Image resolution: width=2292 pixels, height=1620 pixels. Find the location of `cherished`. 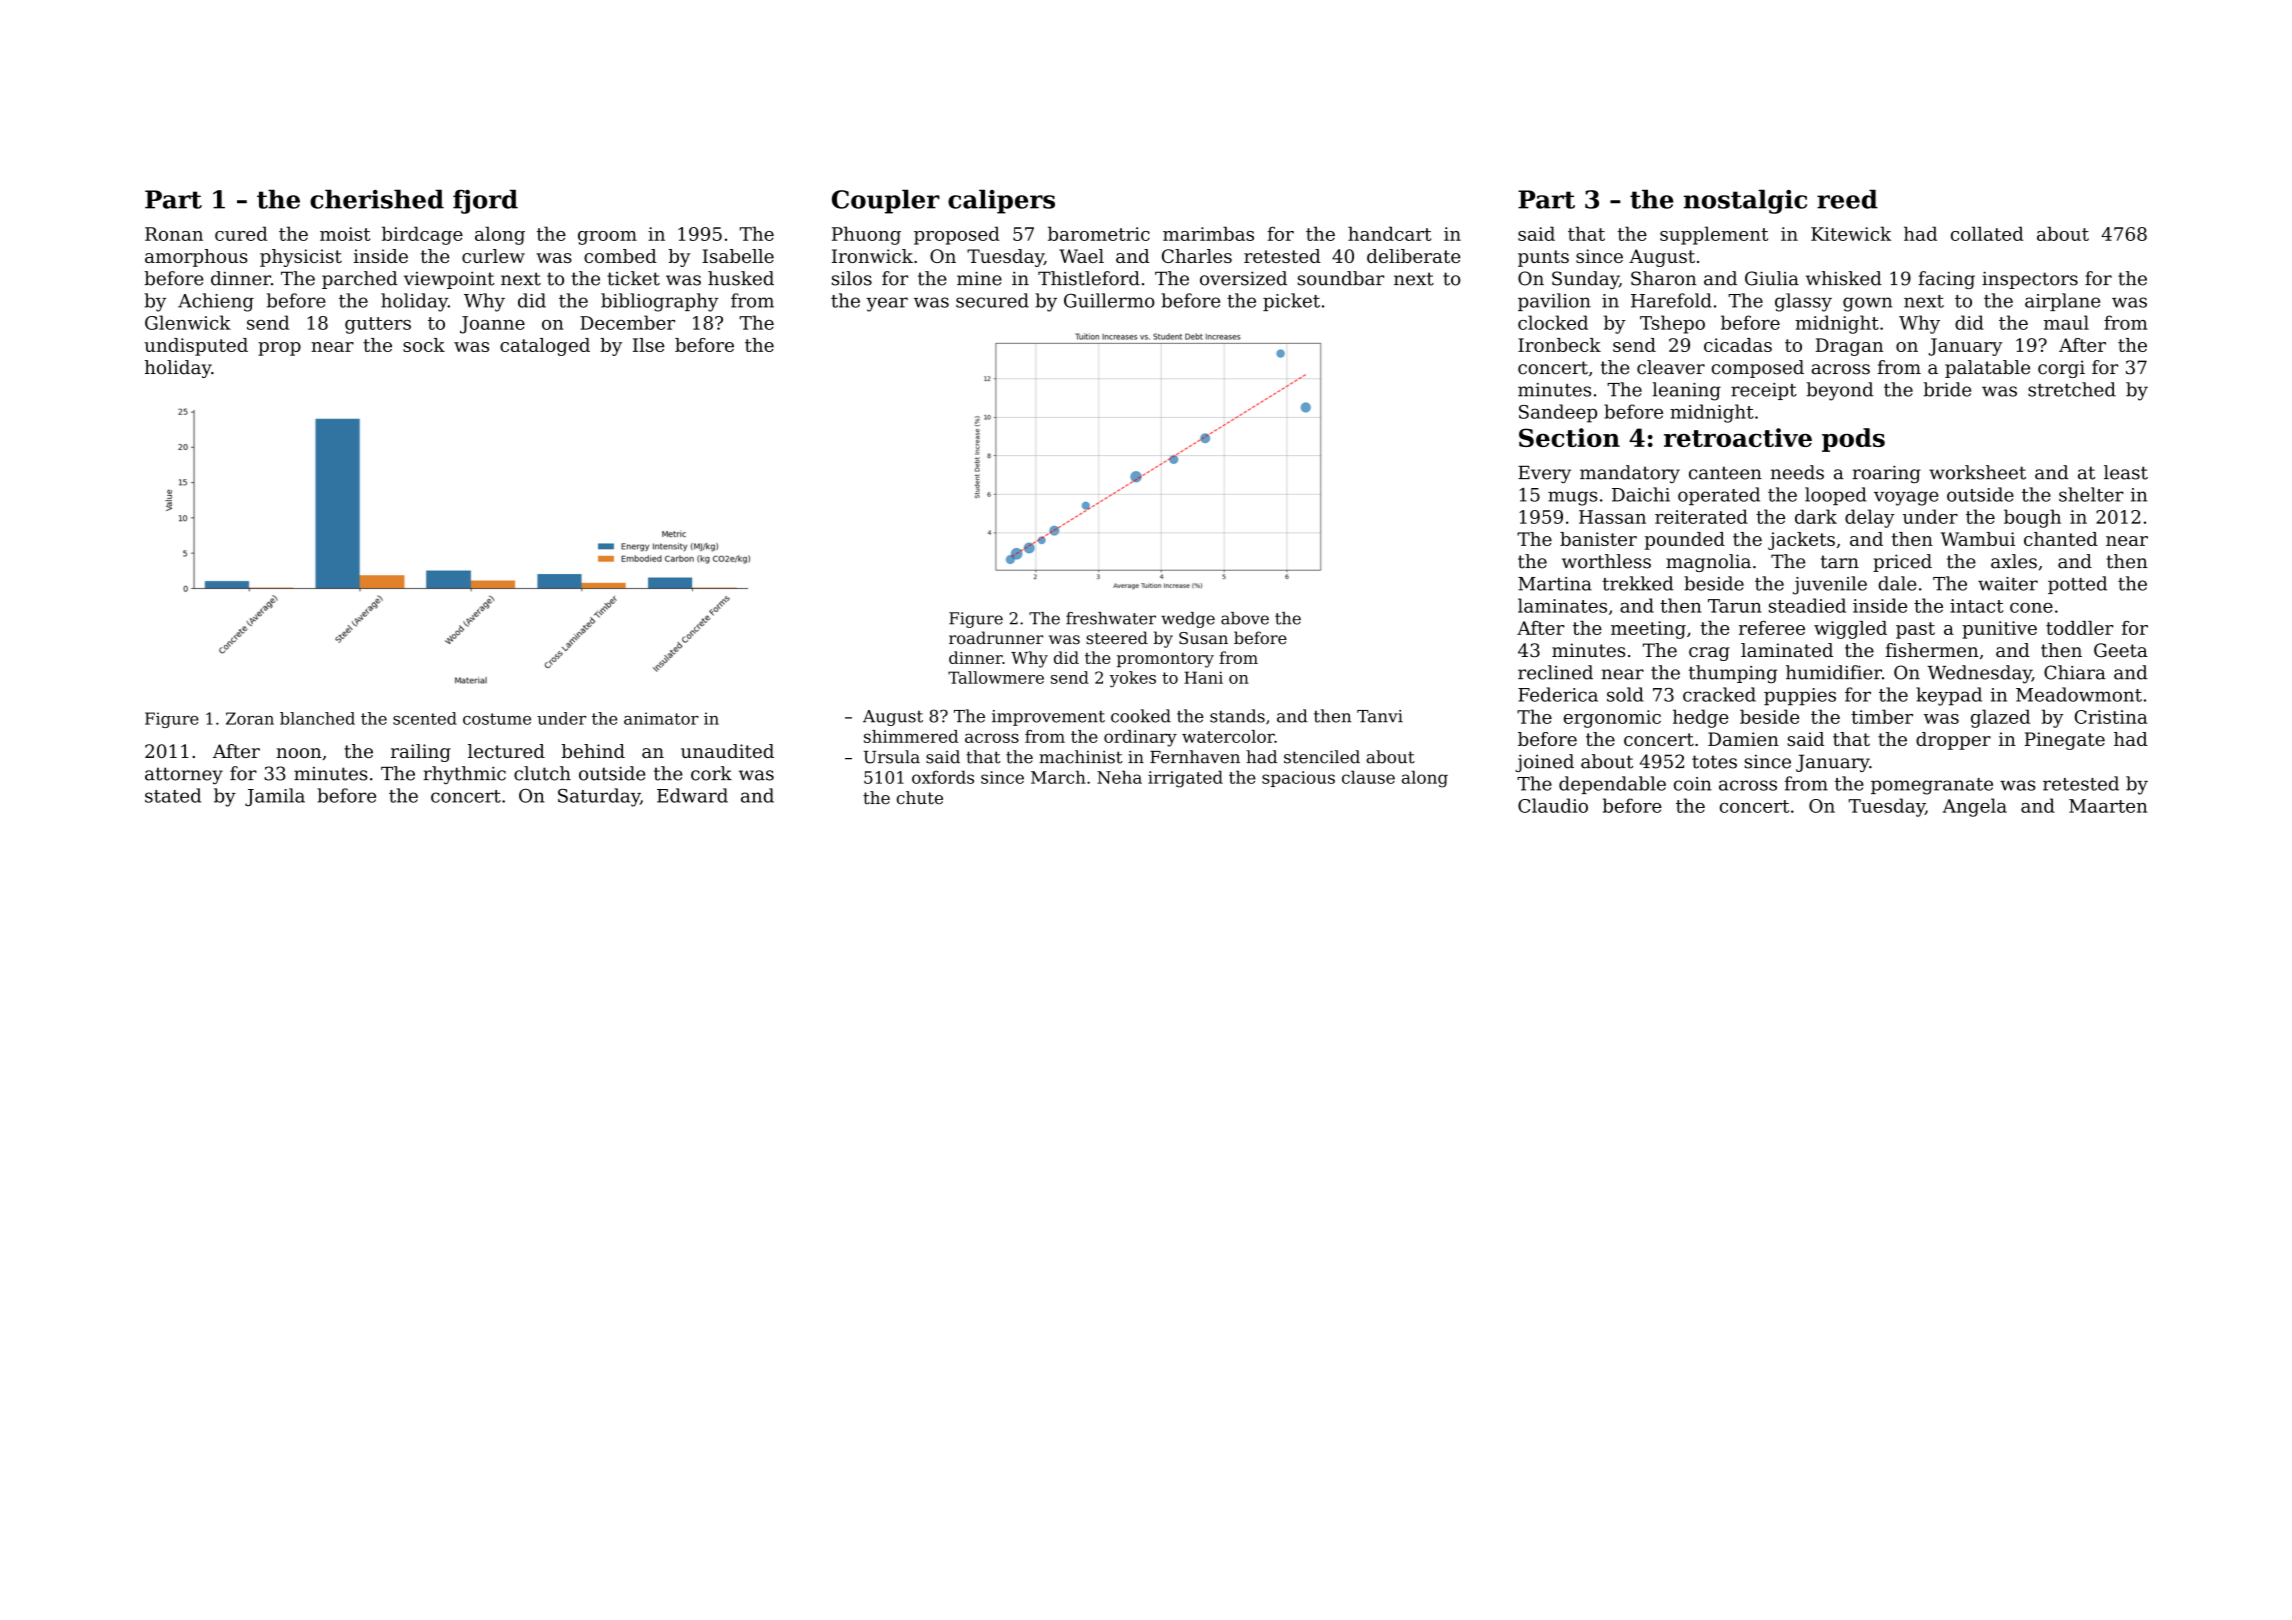

cherished is located at coordinates (377, 199).
